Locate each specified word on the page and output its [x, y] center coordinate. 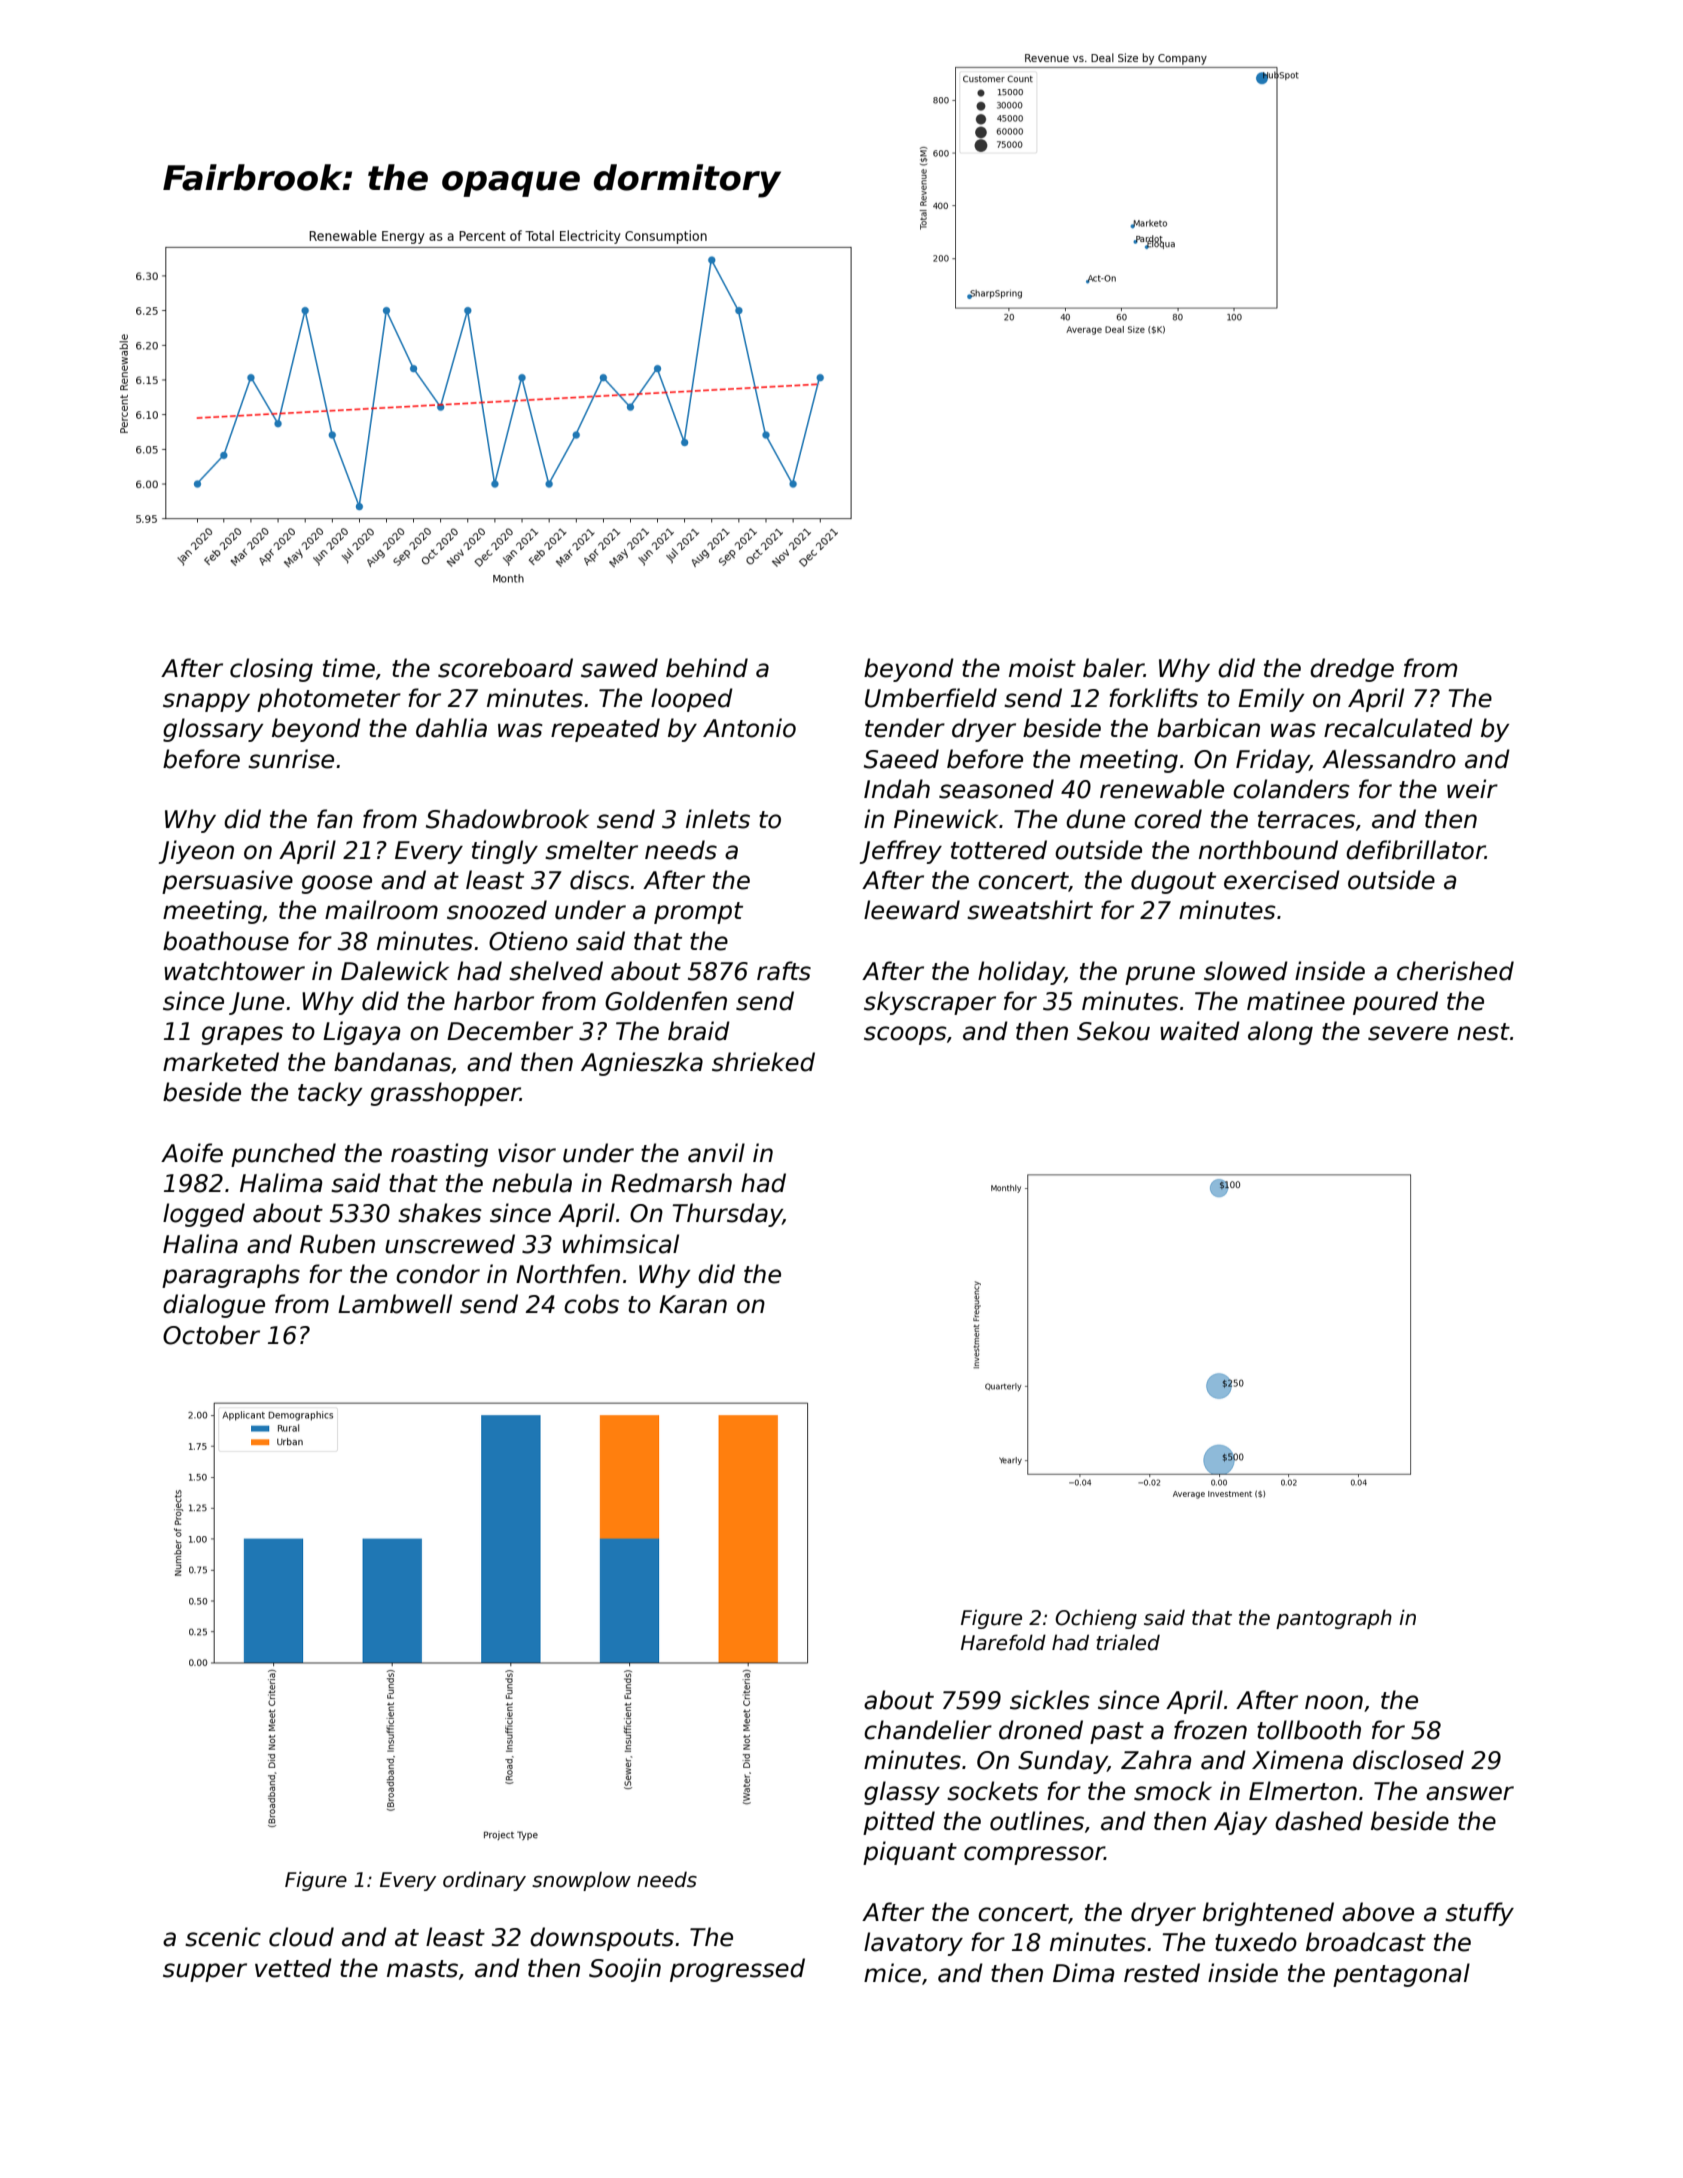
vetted [293, 1968]
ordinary [484, 1881]
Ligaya [361, 1033]
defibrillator [1415, 850]
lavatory [913, 1944]
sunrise [291, 759]
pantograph [1334, 1619]
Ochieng [1096, 1619]
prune [1160, 975]
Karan [693, 1304]
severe [1408, 1033]
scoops [905, 1035]
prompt [698, 913]
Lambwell [395, 1304]
